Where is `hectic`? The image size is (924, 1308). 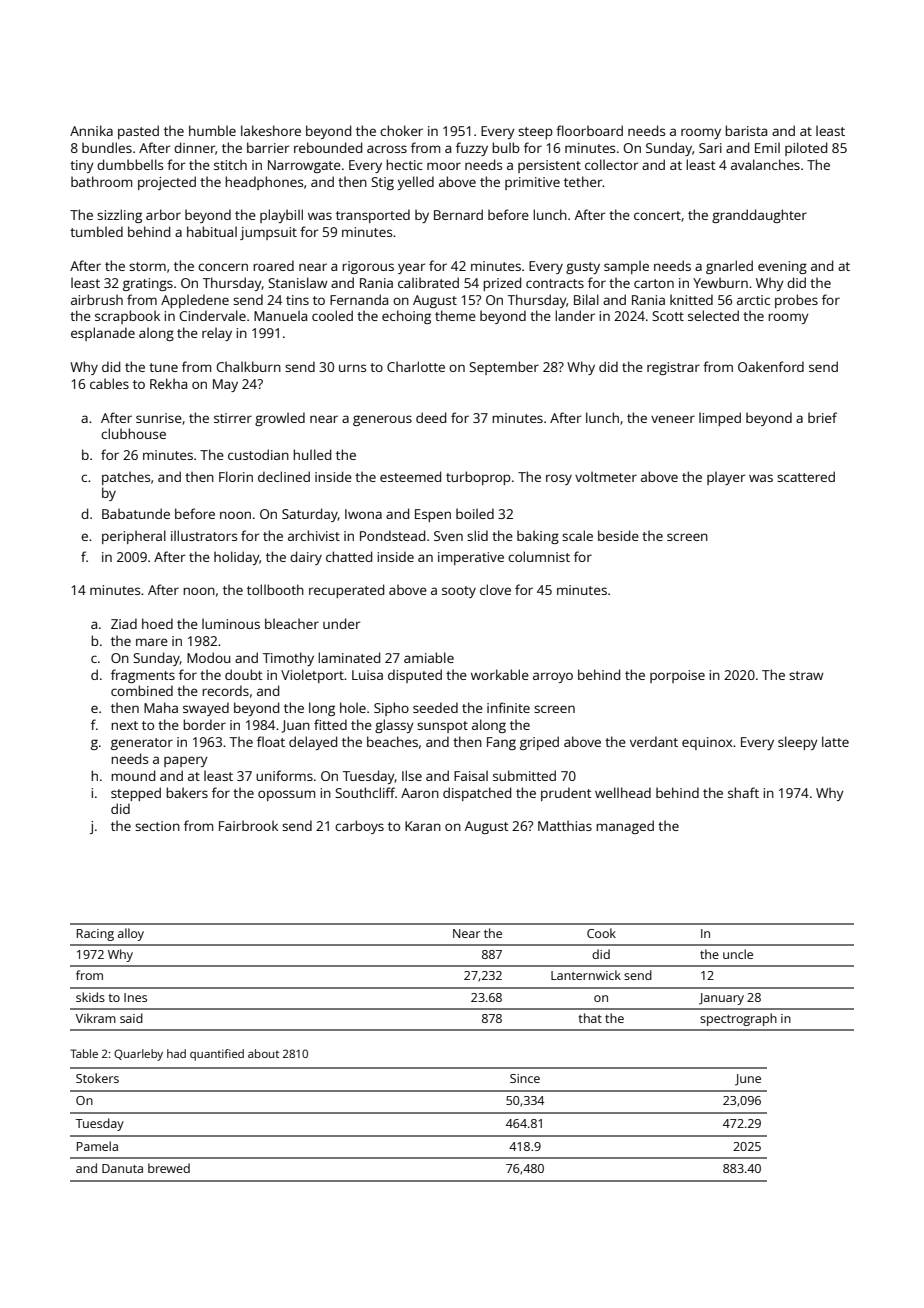
hectic is located at coordinates (404, 164).
